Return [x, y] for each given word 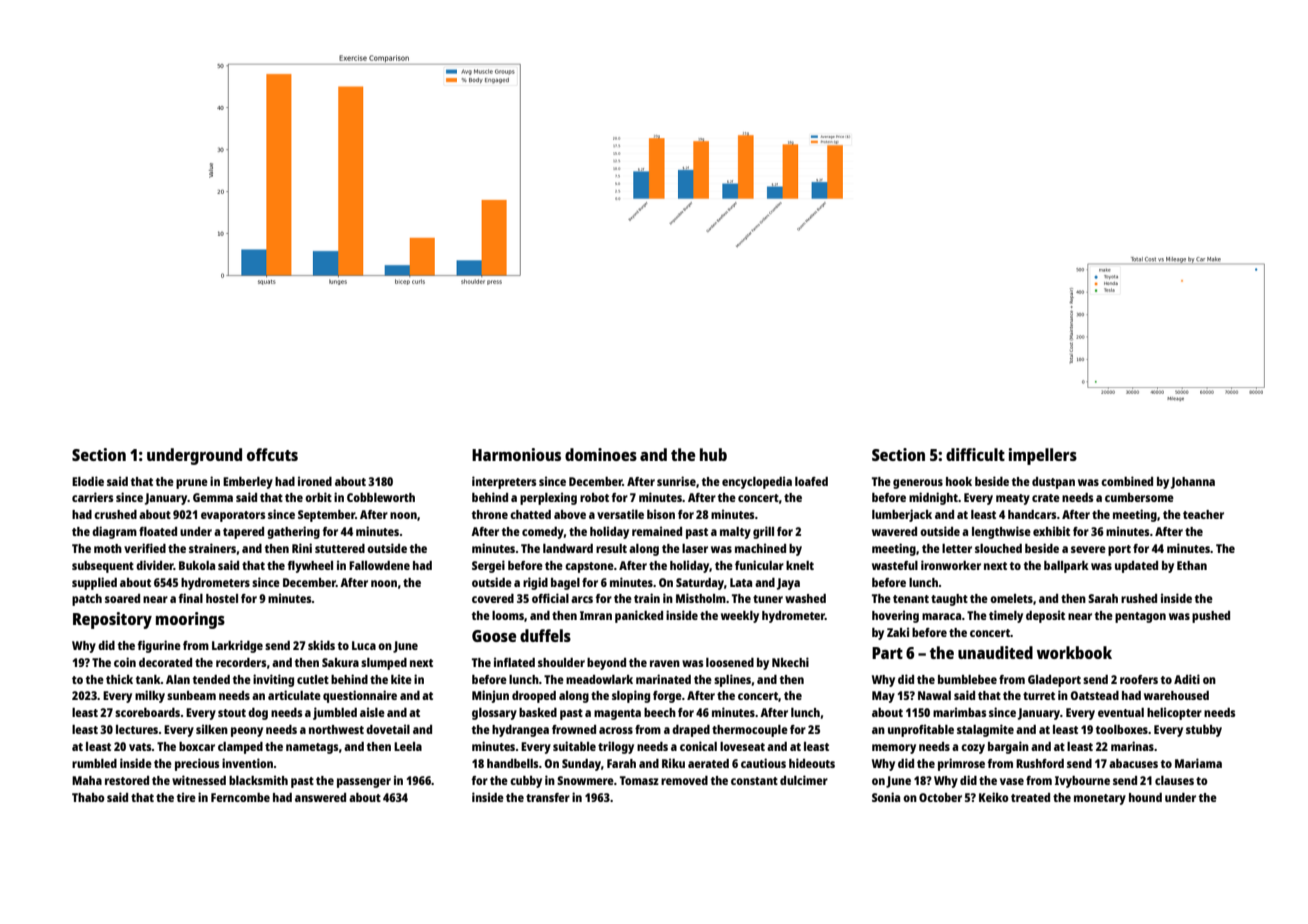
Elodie [88, 481]
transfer [548, 797]
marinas [1132, 746]
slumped [384, 664]
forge [667, 697]
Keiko [994, 797]
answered [320, 797]
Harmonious [516, 454]
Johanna [1193, 483]
